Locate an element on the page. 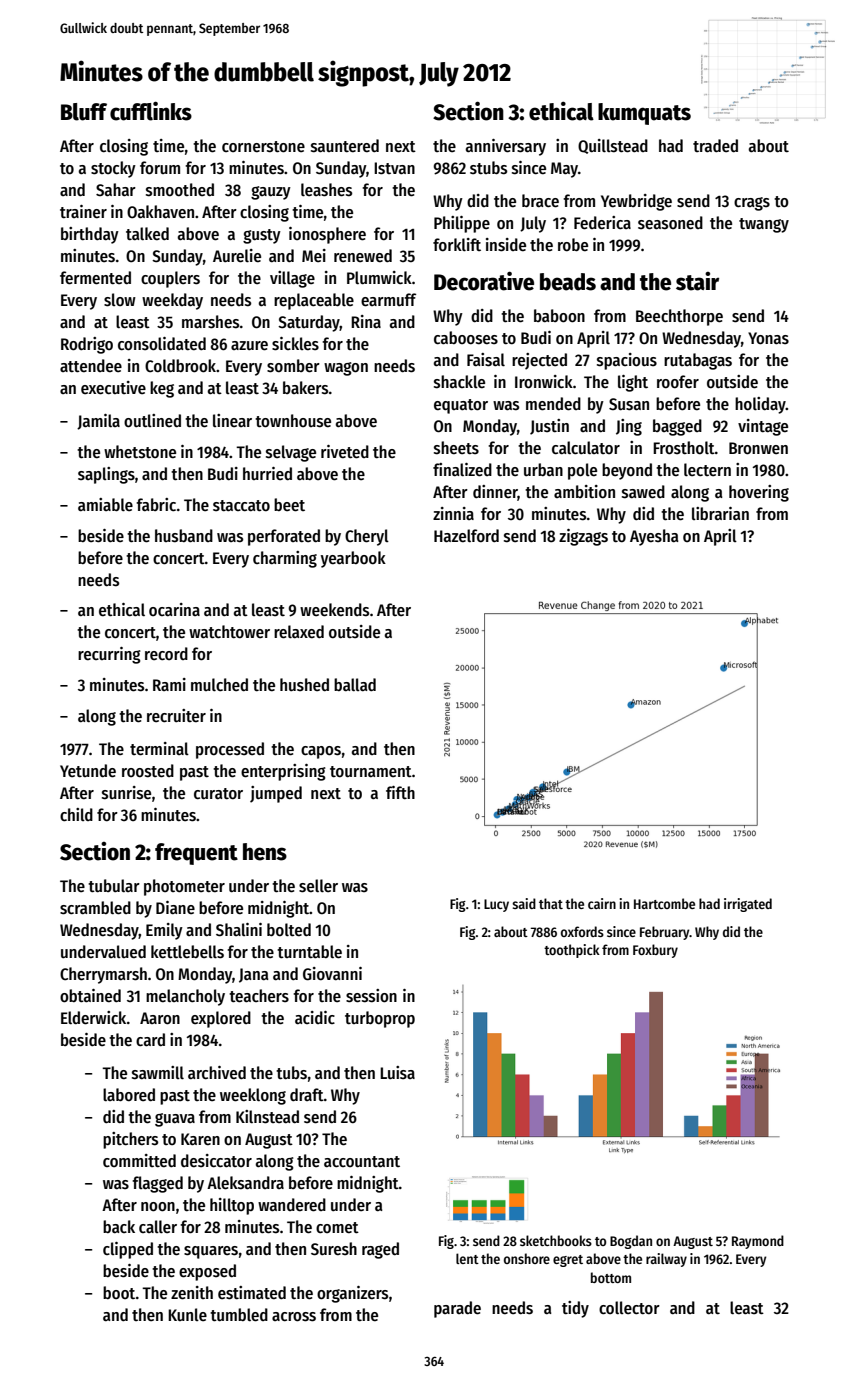  Yonas is located at coordinates (768, 338).
